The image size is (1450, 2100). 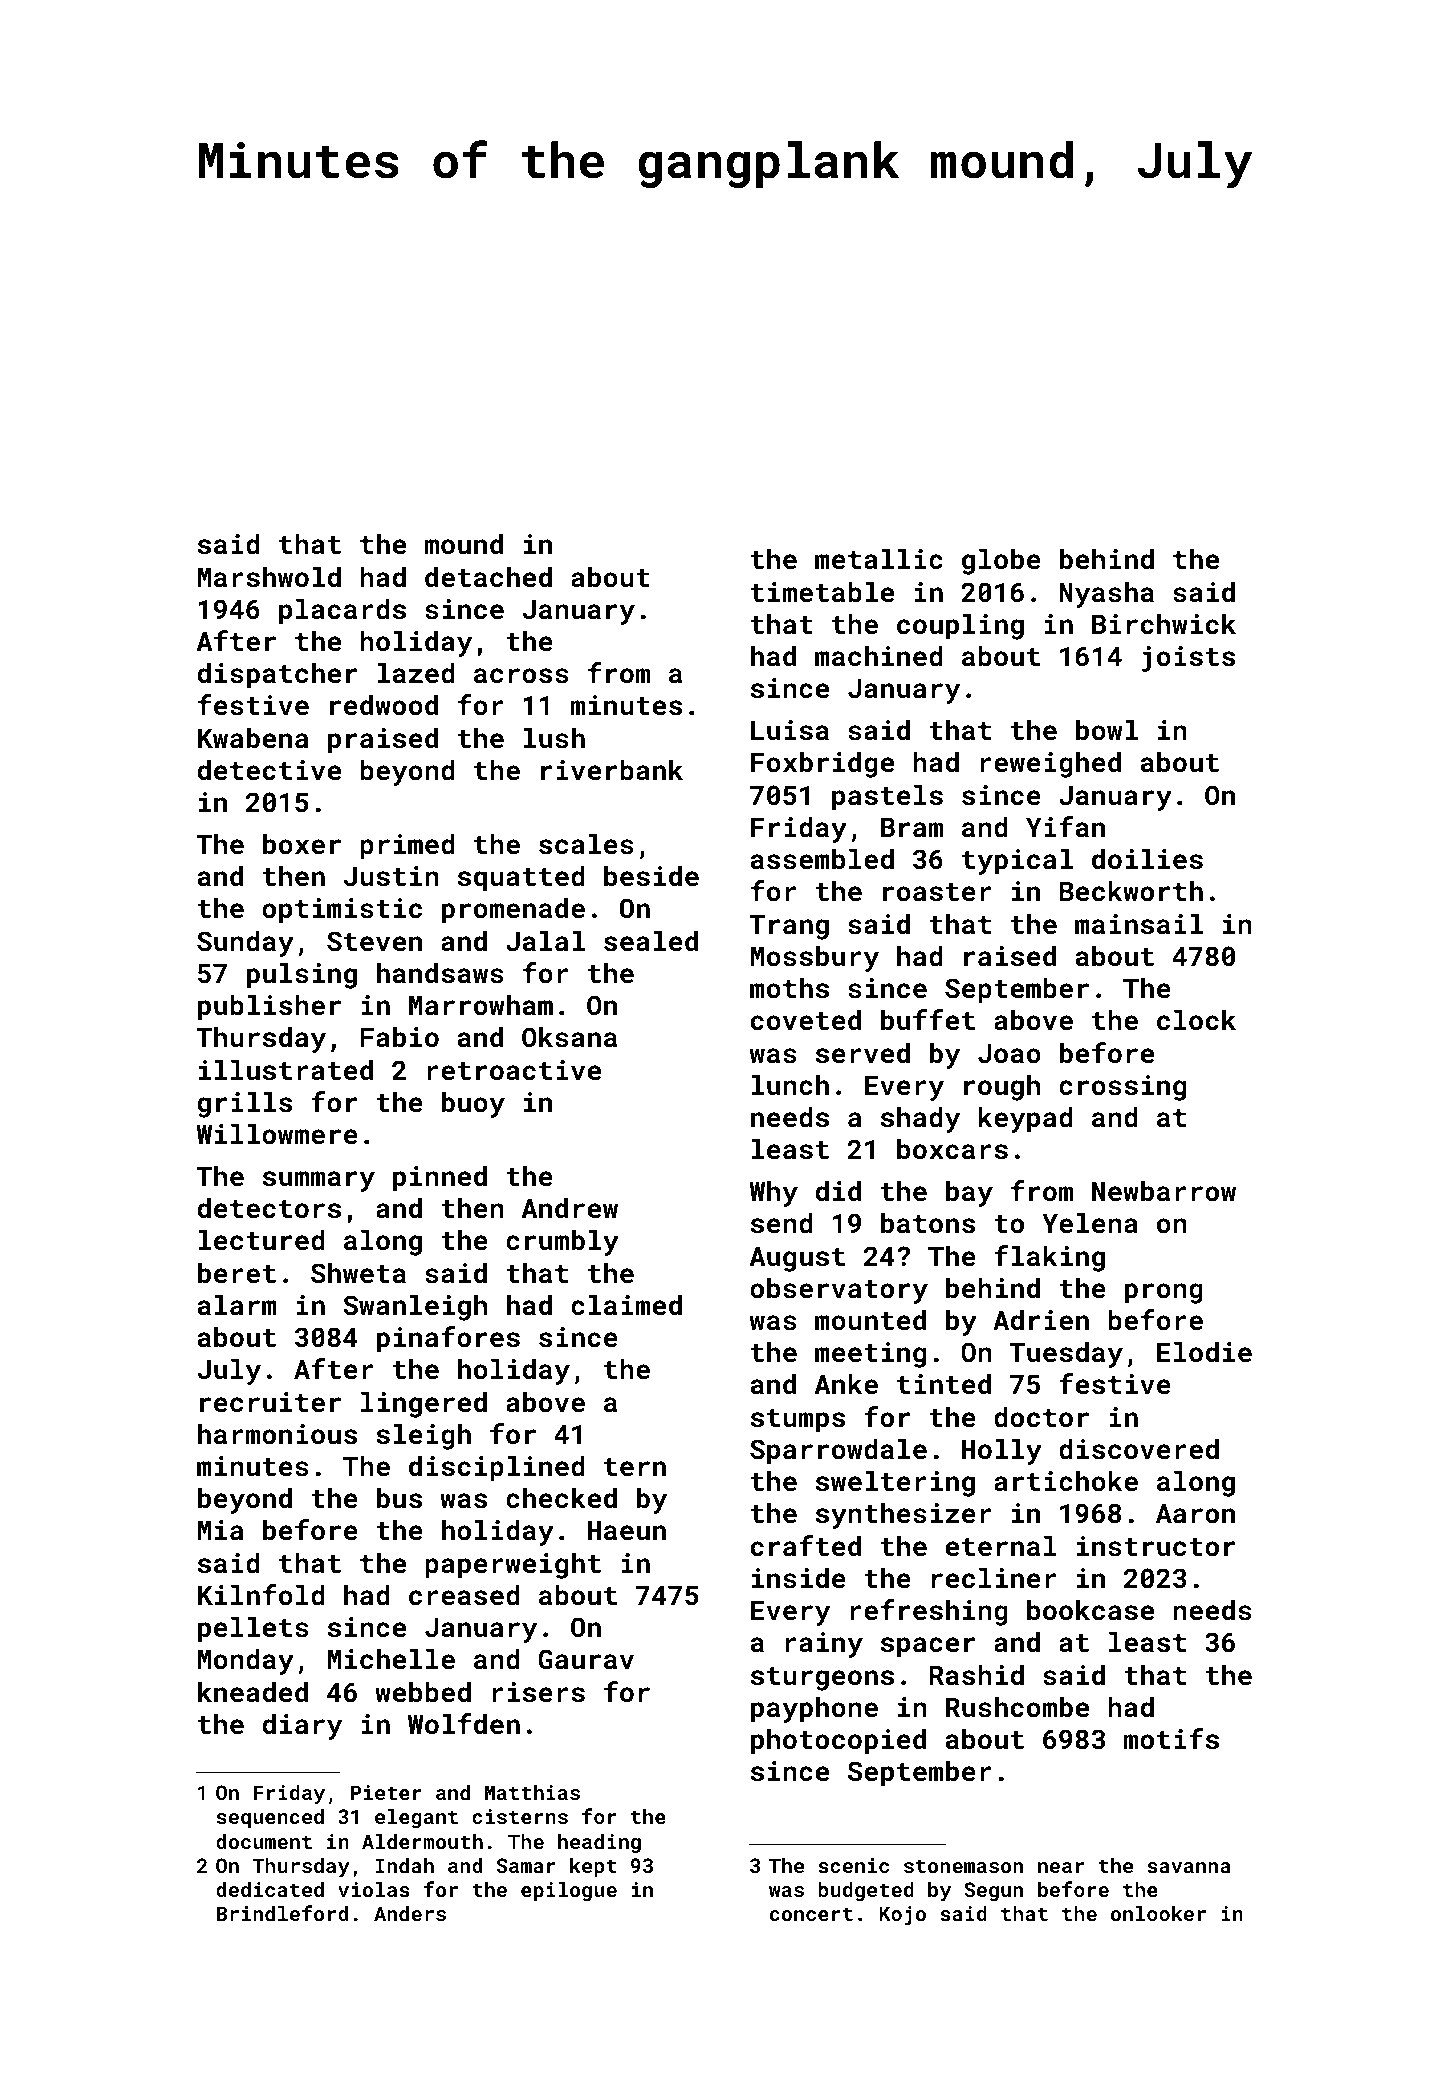 What do you see at coordinates (399, 1498) in the screenshot?
I see `bus` at bounding box center [399, 1498].
